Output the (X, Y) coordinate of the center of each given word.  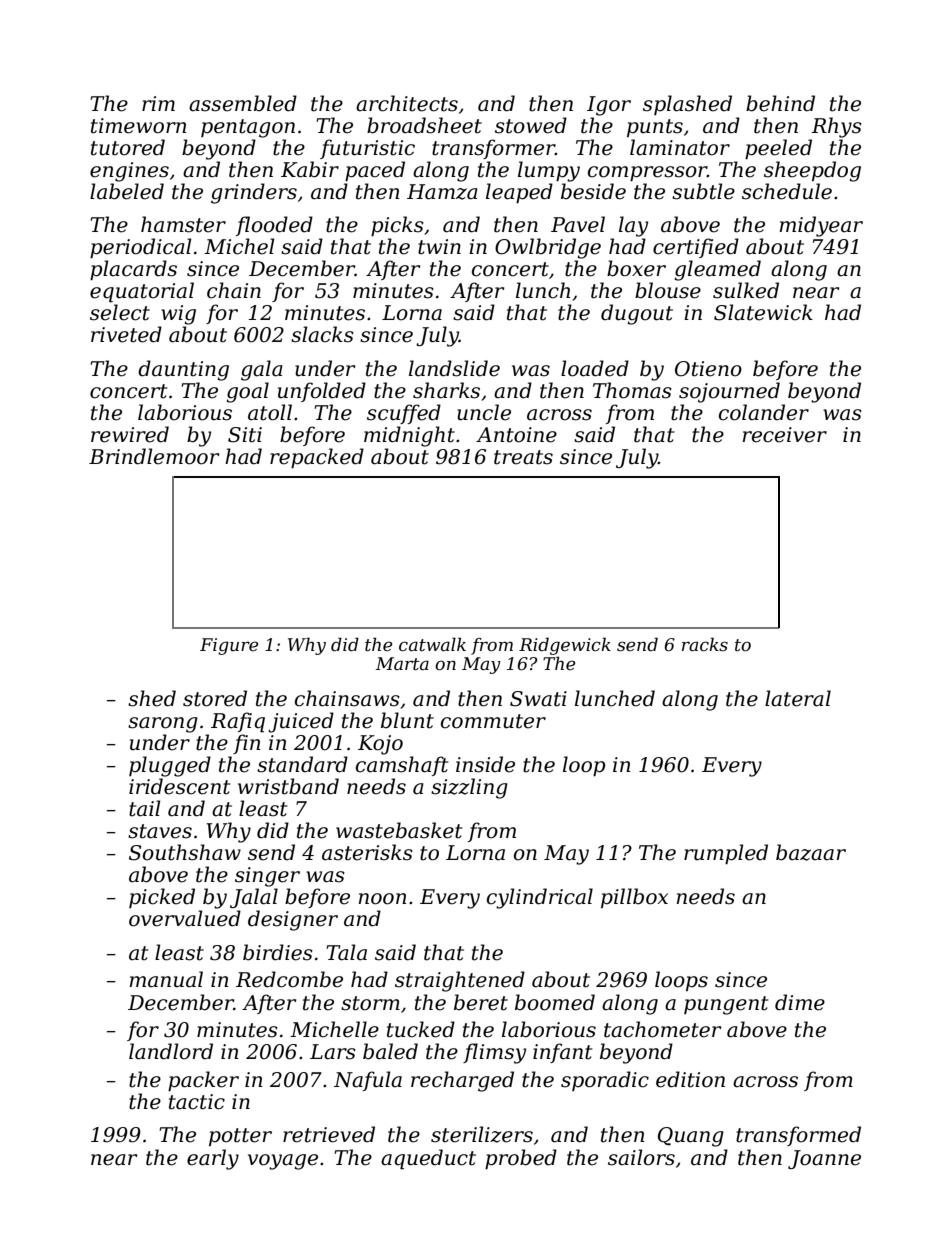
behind (780, 103)
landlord (171, 1051)
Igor (609, 106)
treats (523, 457)
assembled (243, 103)
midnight (409, 436)
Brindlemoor (154, 456)
